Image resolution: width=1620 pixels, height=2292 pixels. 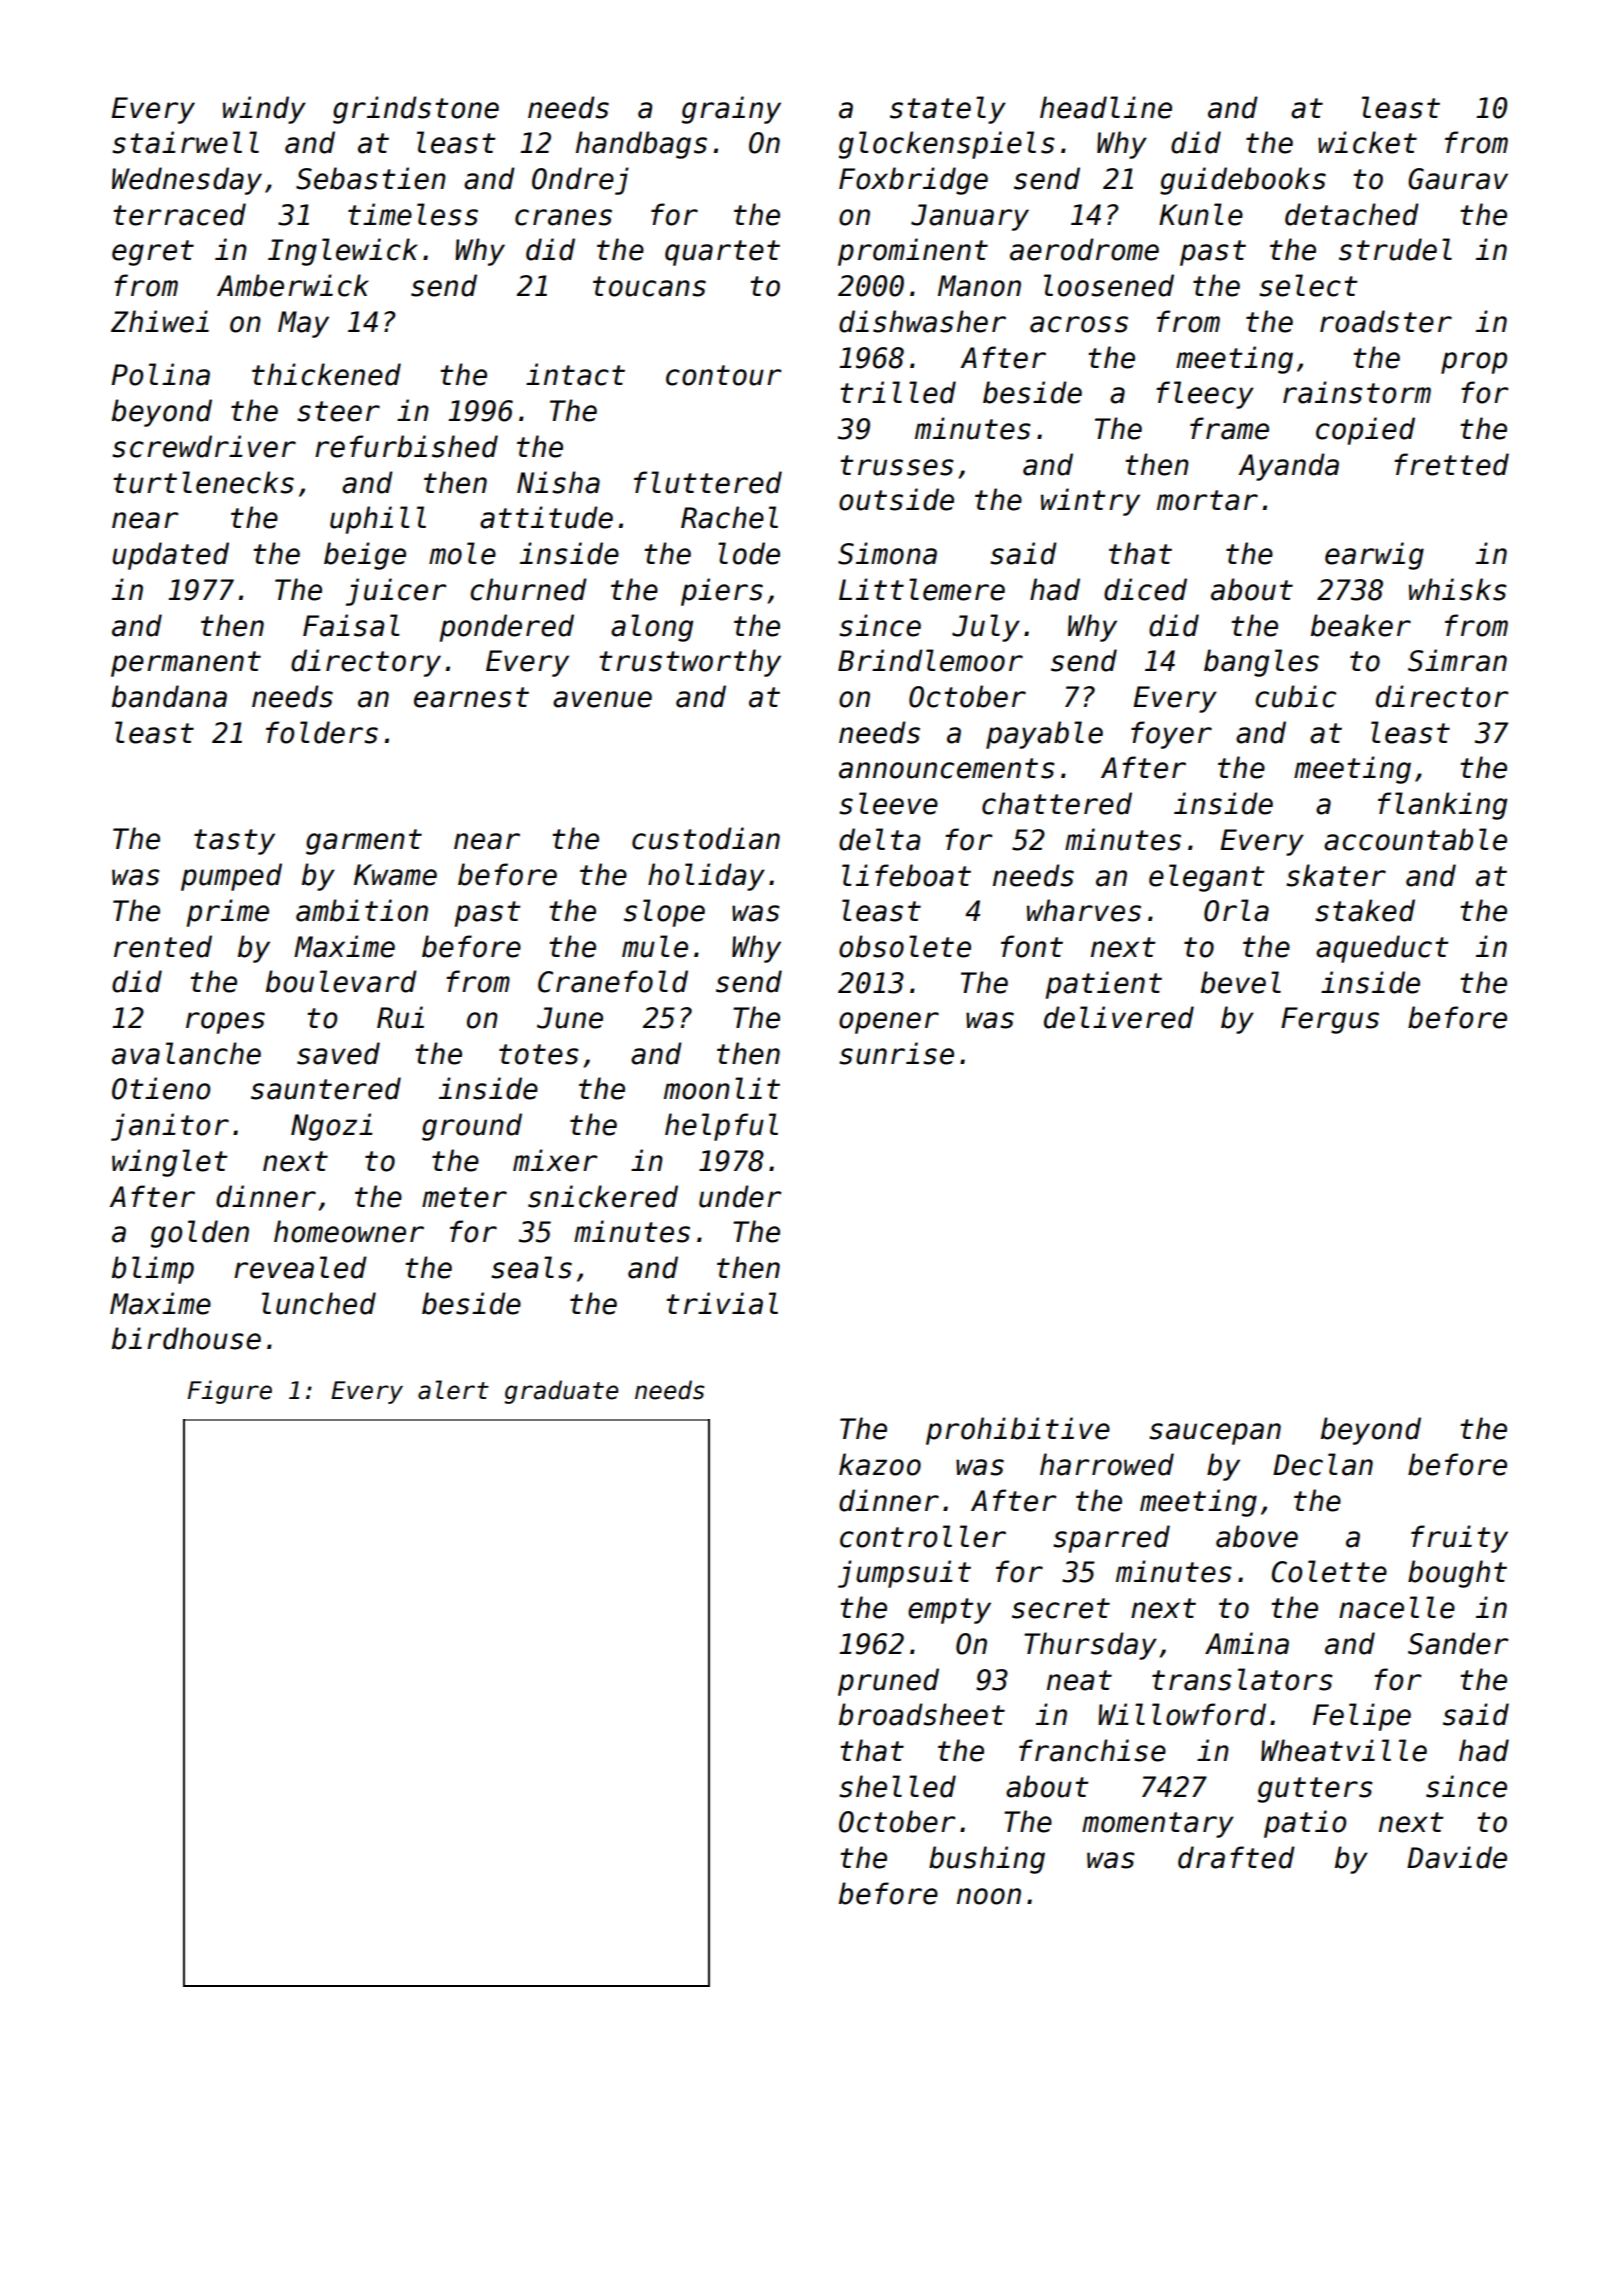 I want to click on thickened, so click(x=326, y=374).
